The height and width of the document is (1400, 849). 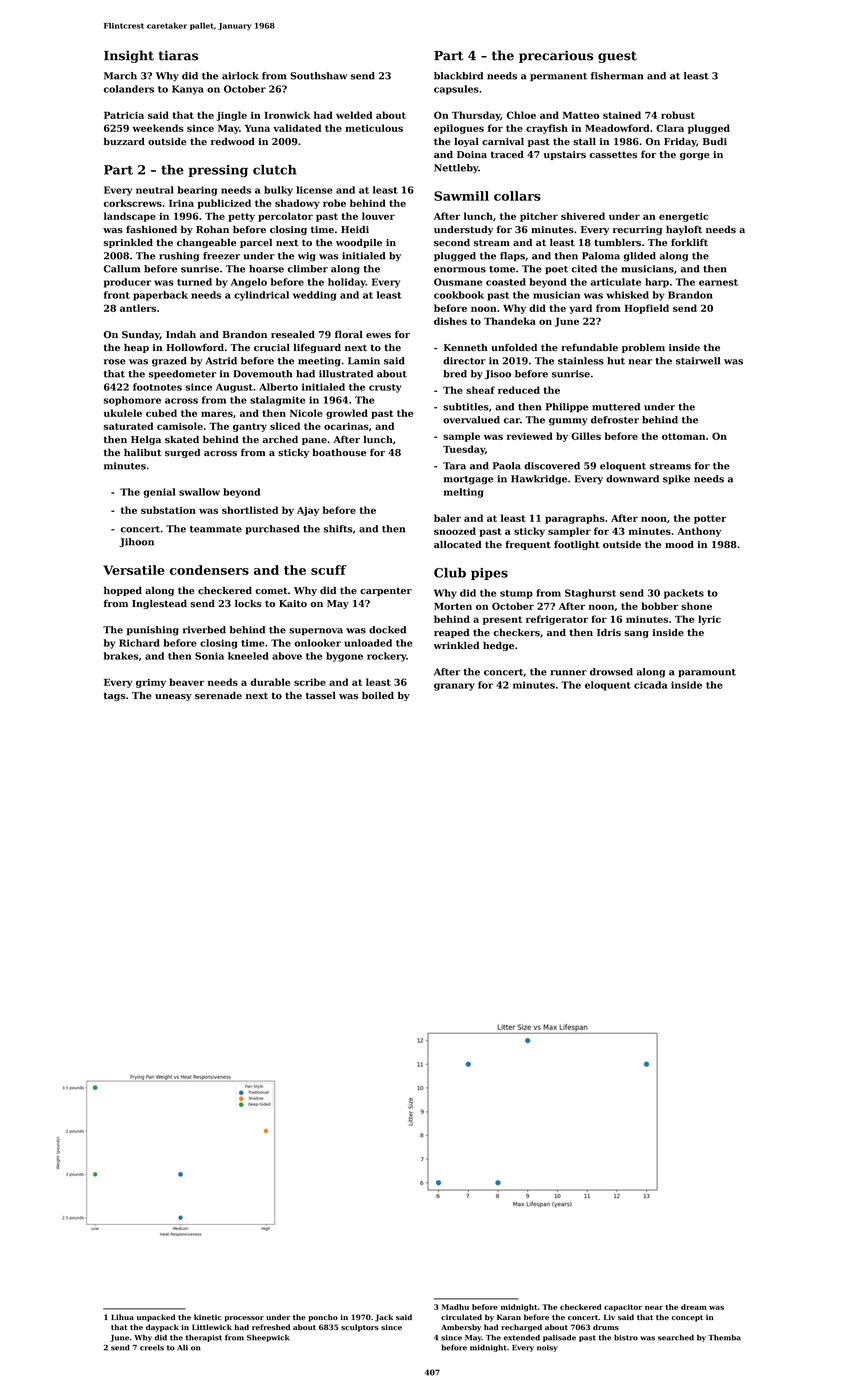 I want to click on Callum, so click(x=122, y=269).
